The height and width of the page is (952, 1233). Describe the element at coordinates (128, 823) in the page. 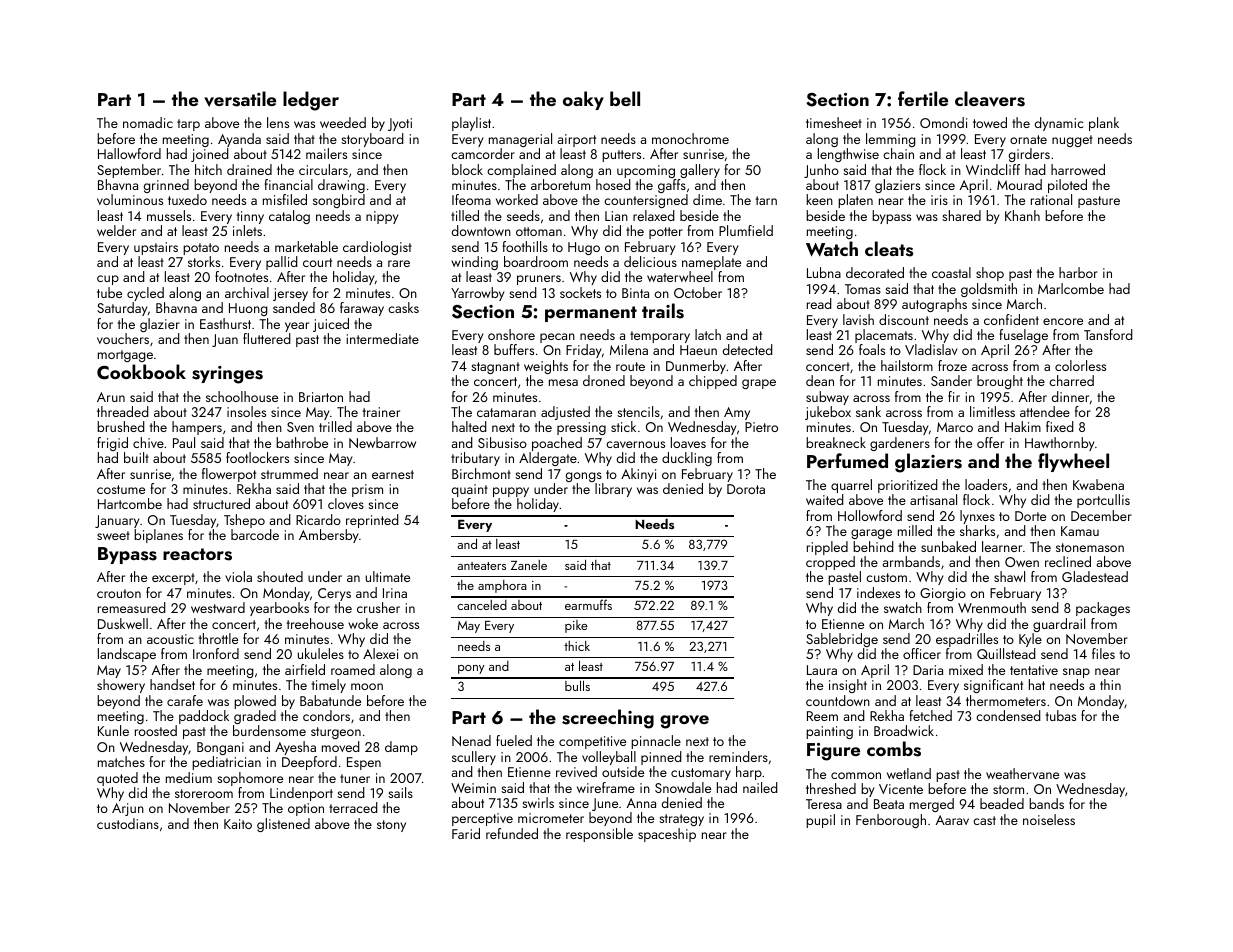

I see `custodians` at that location.
